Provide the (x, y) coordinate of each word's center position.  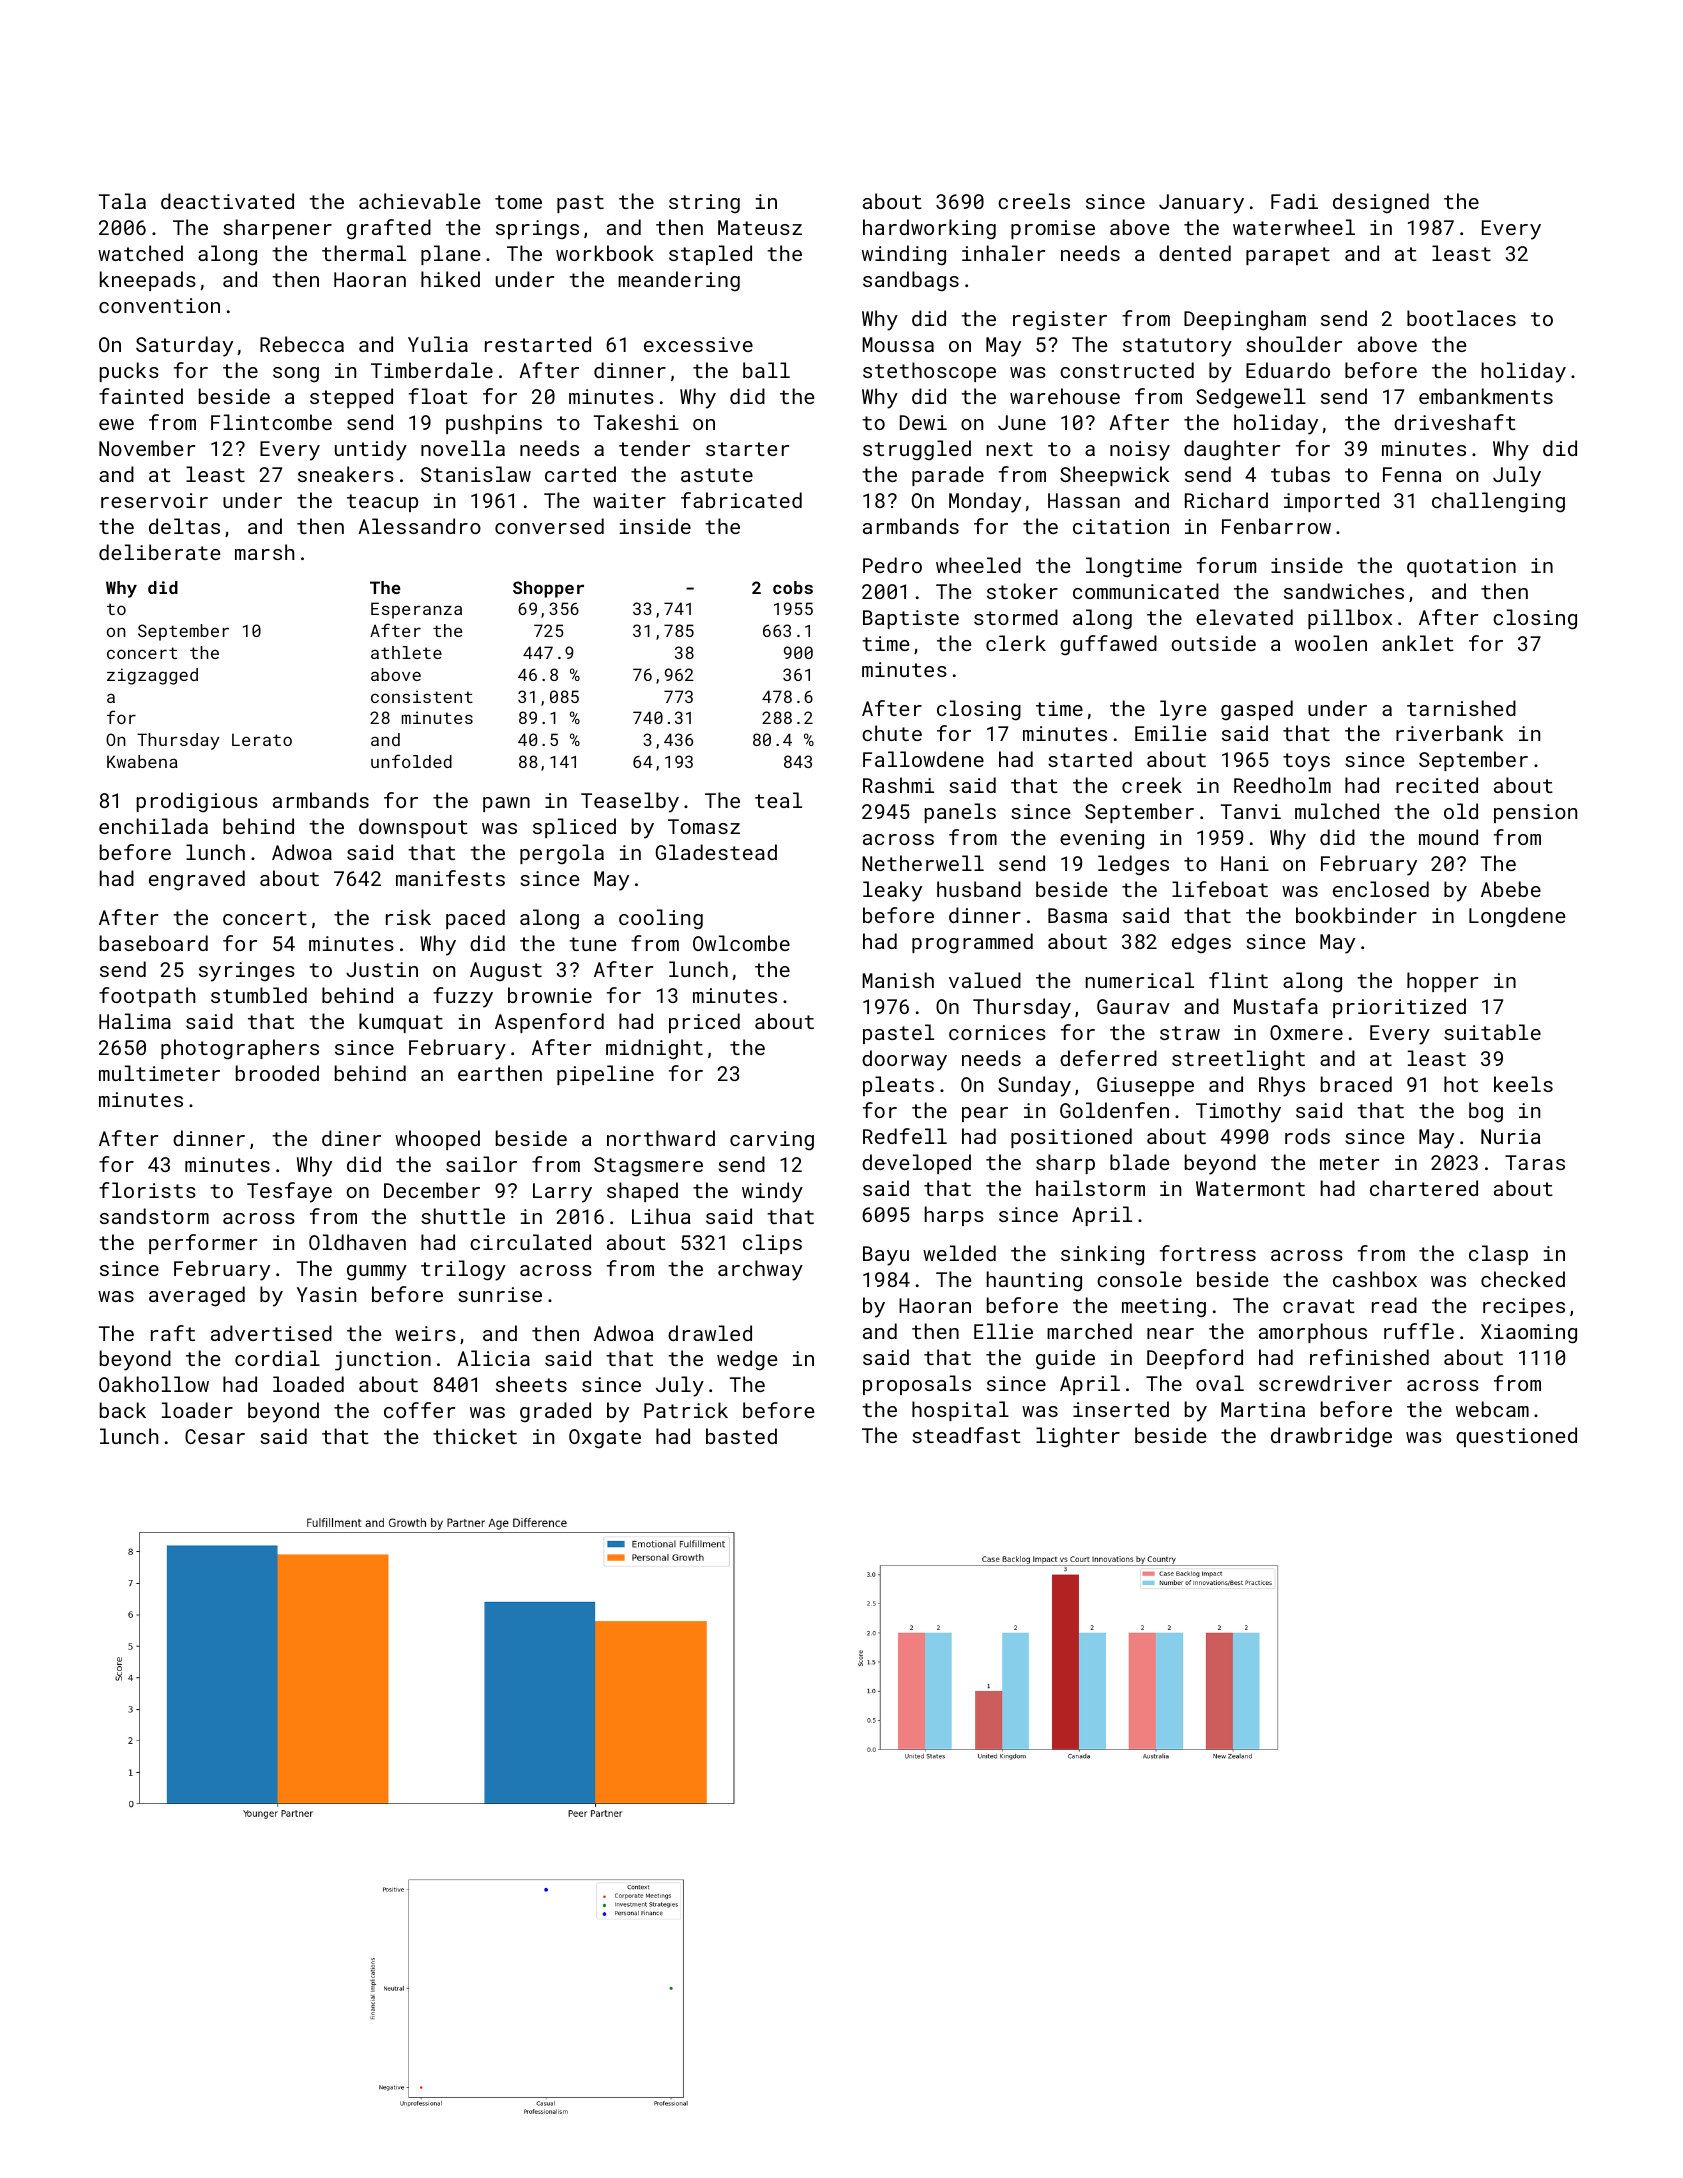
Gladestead (716, 852)
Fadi (1294, 201)
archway (760, 1270)
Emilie (1170, 733)
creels (1034, 201)
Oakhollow (154, 1384)
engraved (197, 880)
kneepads (148, 281)
